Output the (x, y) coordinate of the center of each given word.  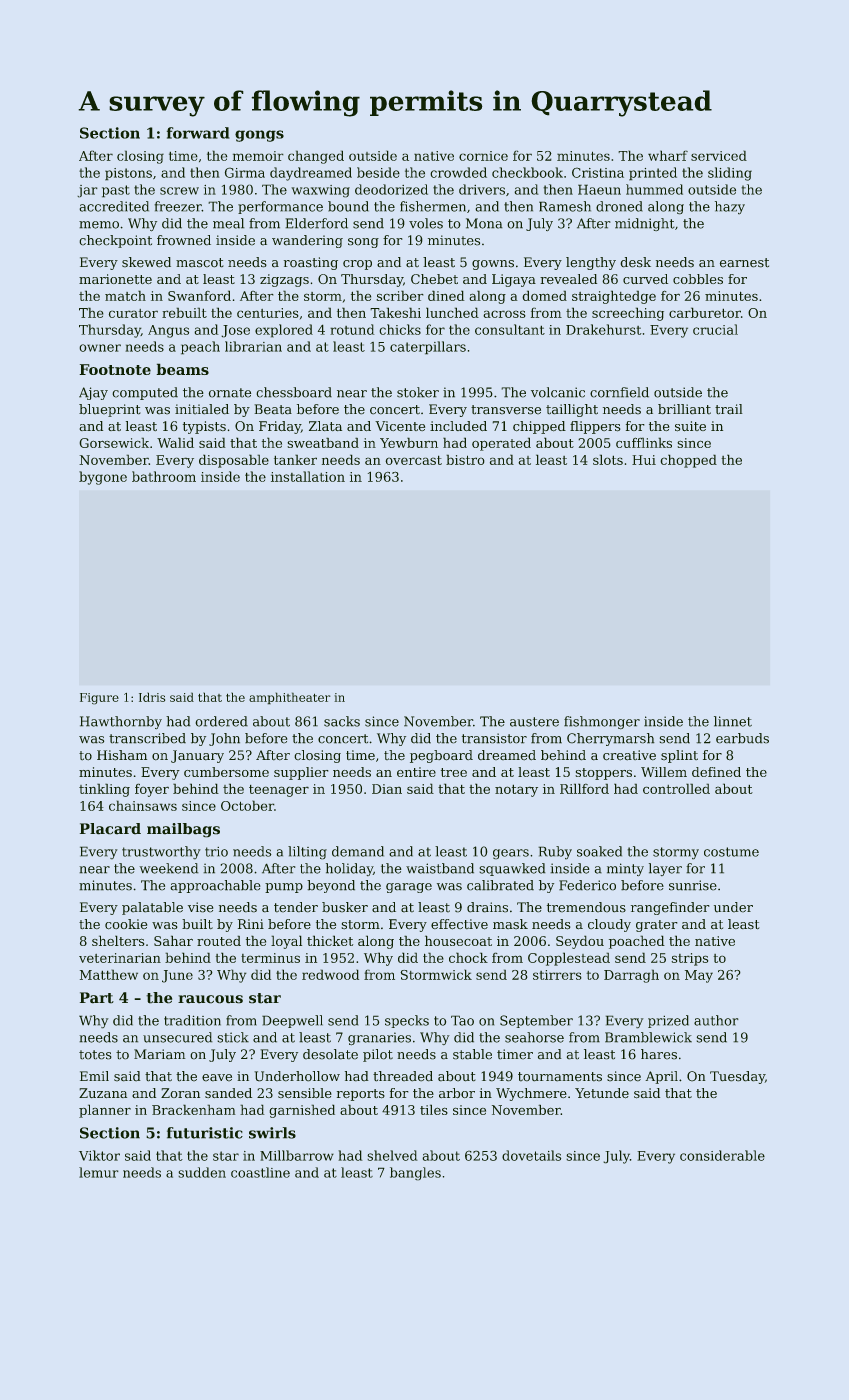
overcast (413, 460)
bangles (415, 1174)
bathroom (164, 476)
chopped (688, 461)
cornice (483, 156)
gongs (259, 136)
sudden (202, 1172)
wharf (668, 155)
